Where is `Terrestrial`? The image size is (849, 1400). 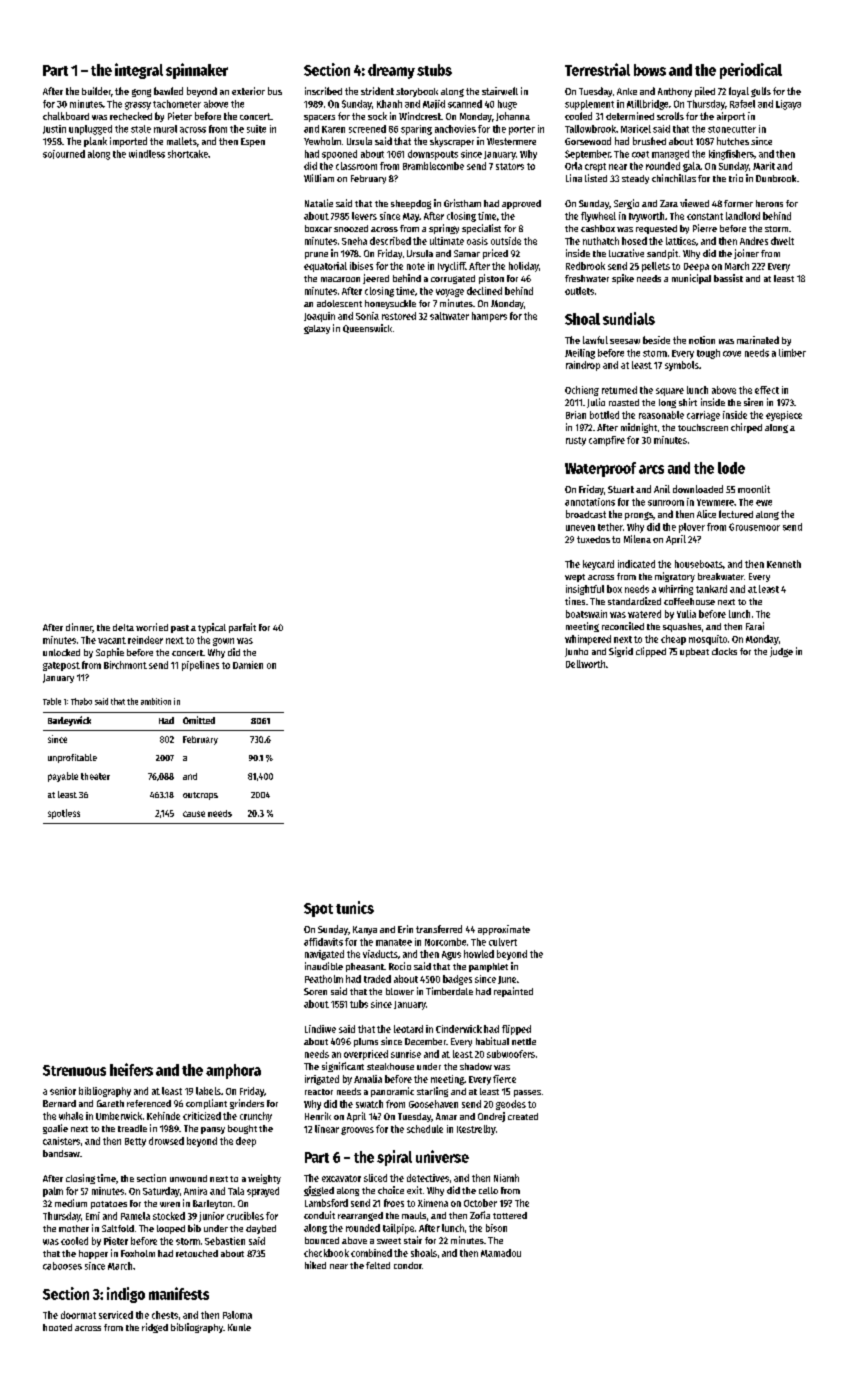
Terrestrial is located at coordinates (597, 69).
